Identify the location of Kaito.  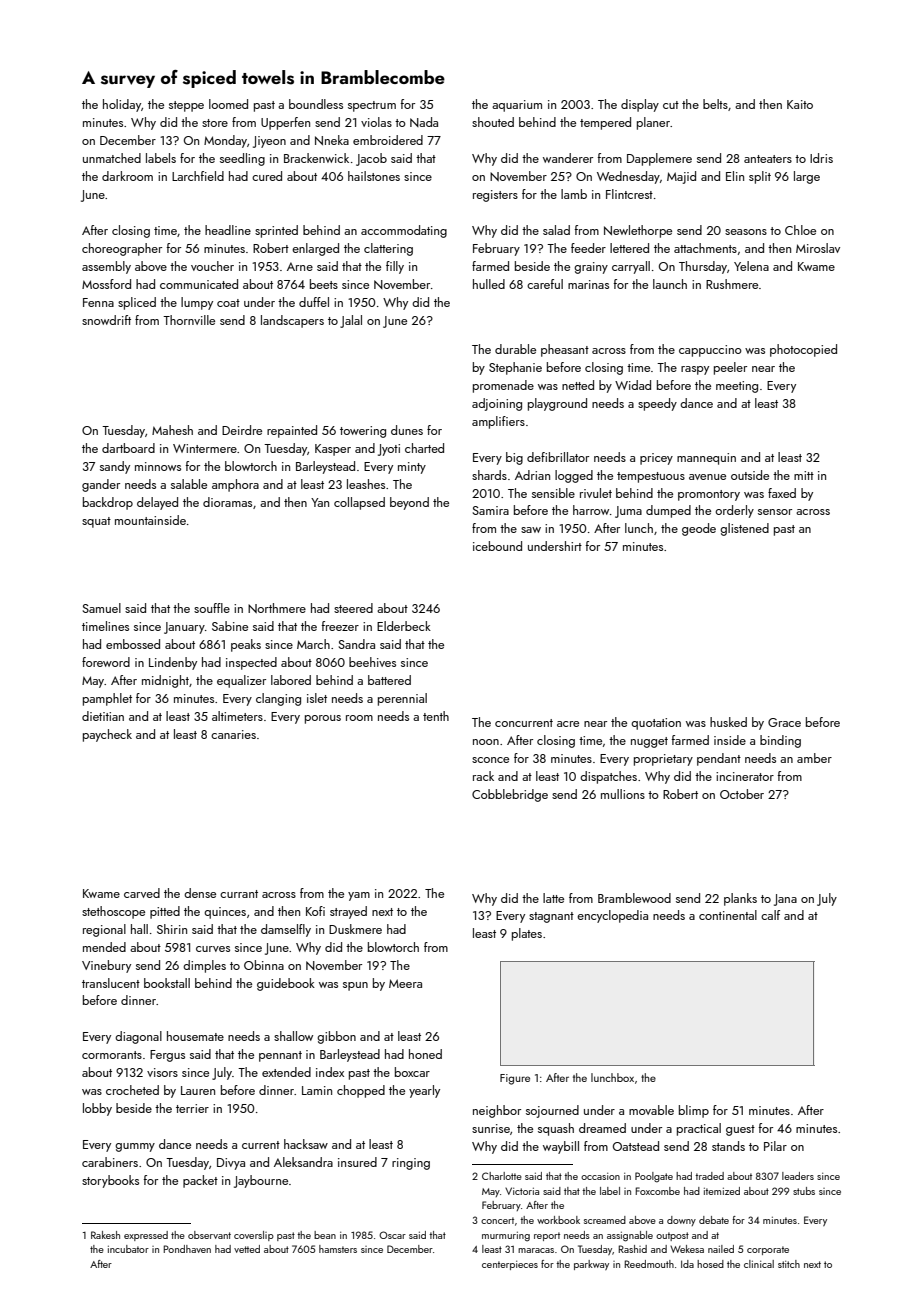
(800, 104).
